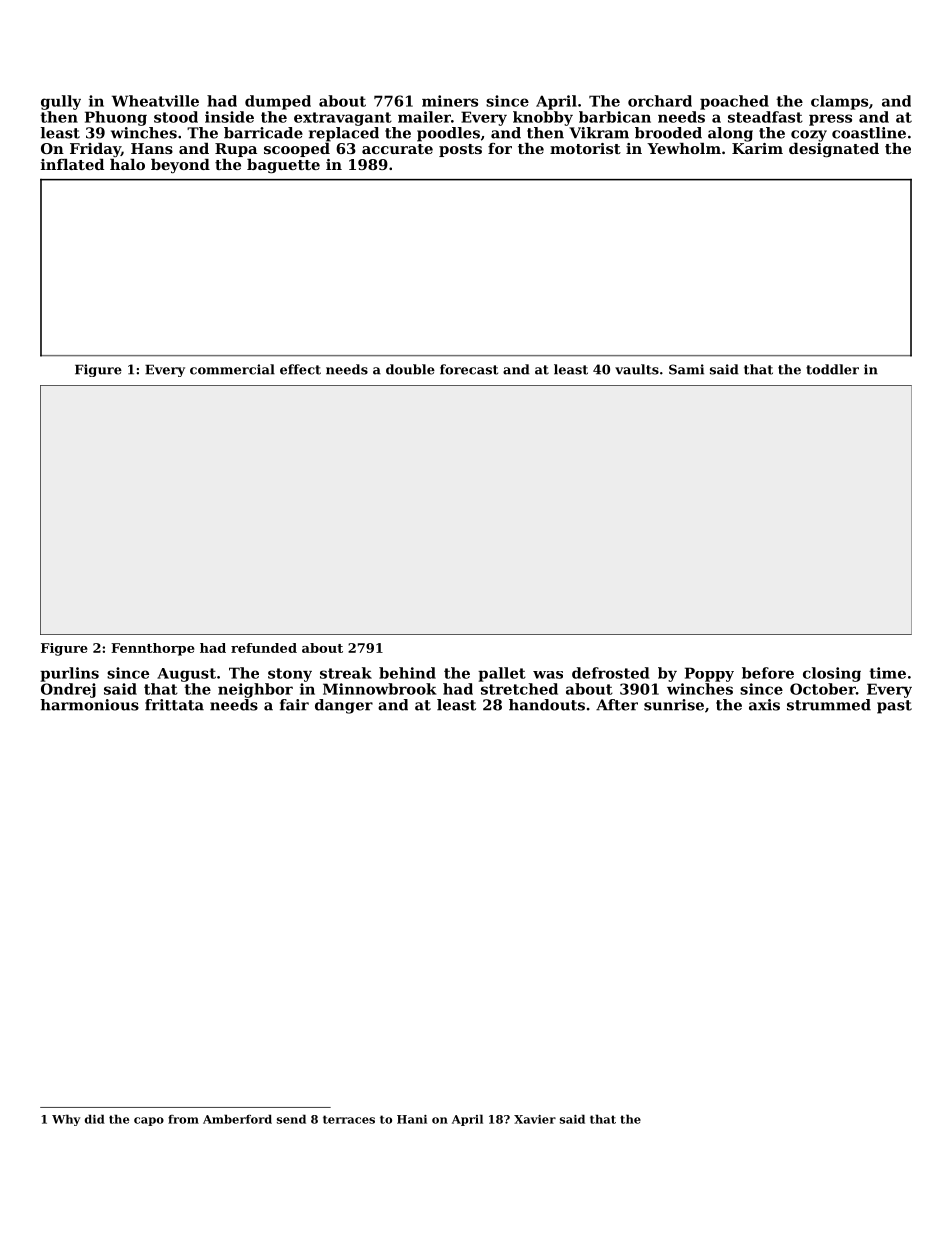  Describe the element at coordinates (764, 705) in the image. I see `axis` at that location.
